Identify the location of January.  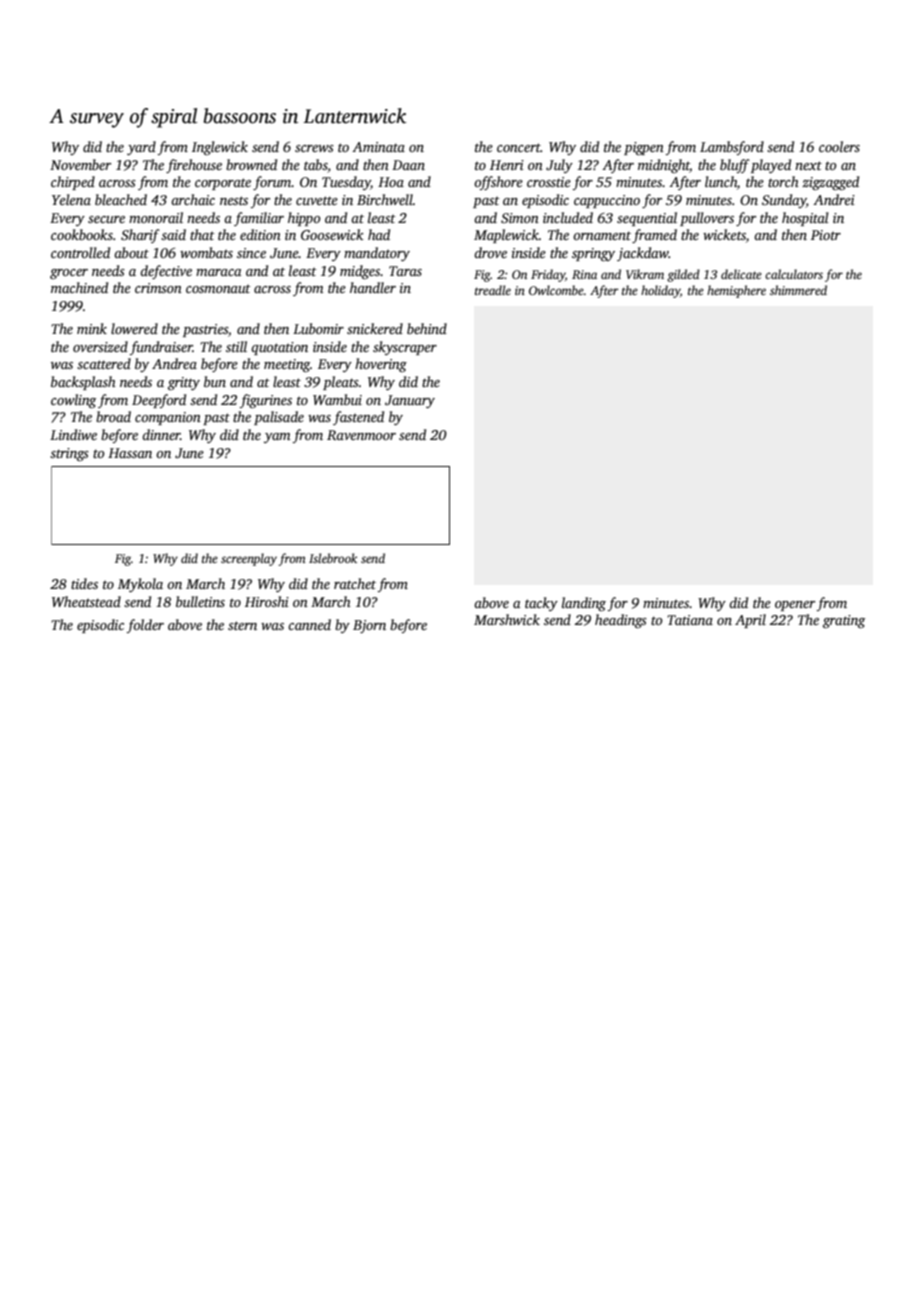
(410, 401).
